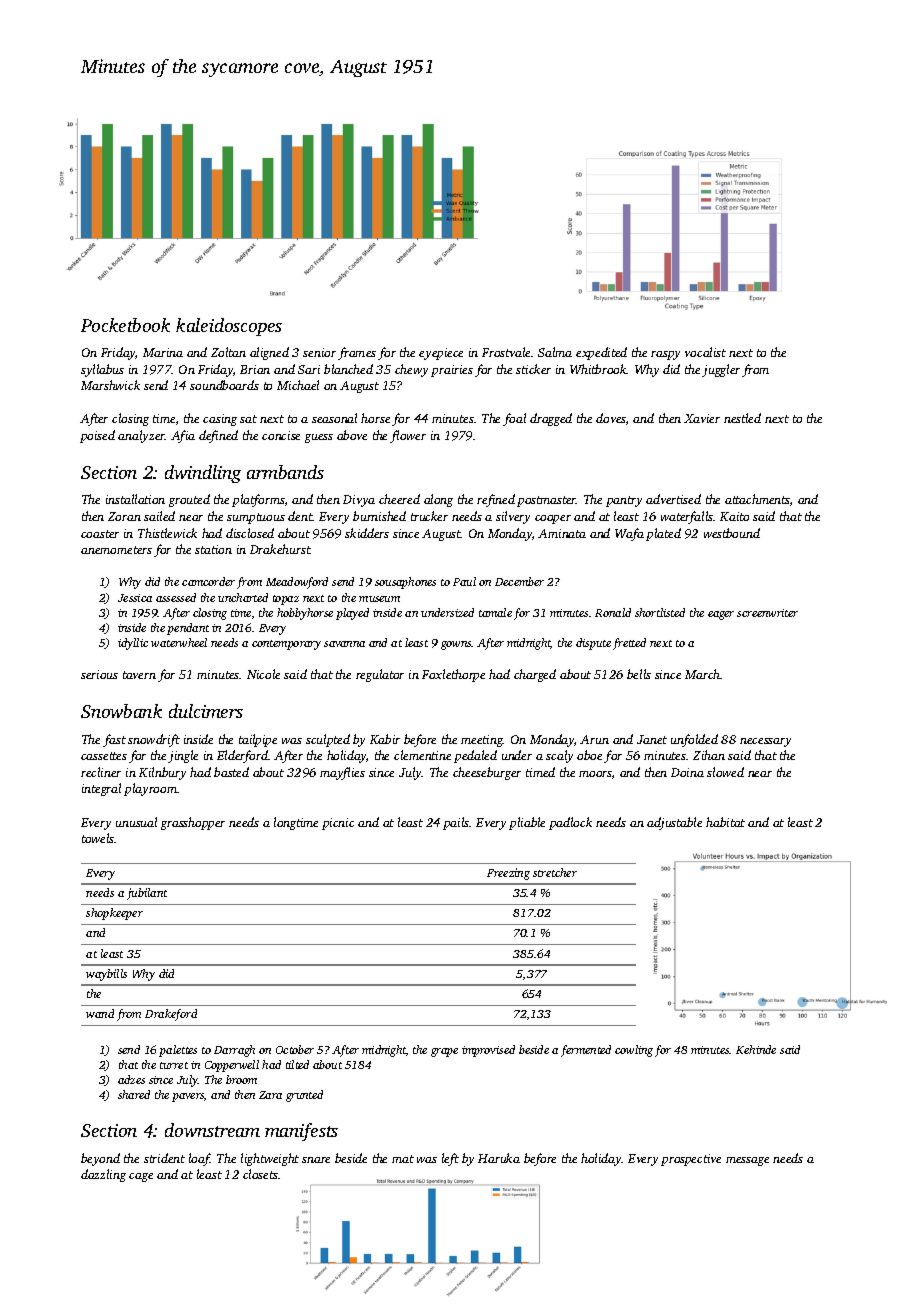 This screenshot has width=908, height=1316. What do you see at coordinates (705, 352) in the screenshot?
I see `vocalist` at bounding box center [705, 352].
